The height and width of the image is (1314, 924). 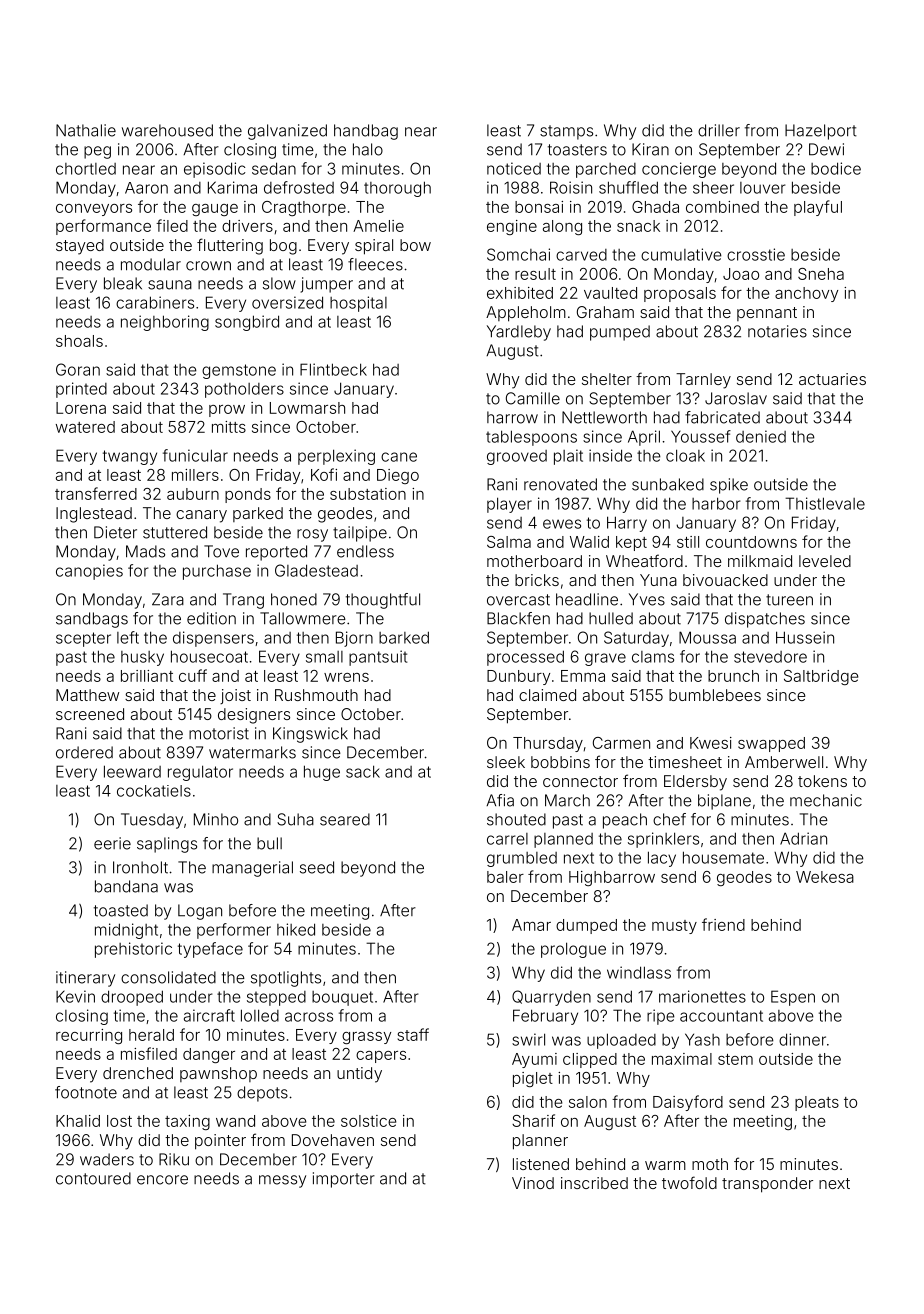 I want to click on barked, so click(x=404, y=637).
